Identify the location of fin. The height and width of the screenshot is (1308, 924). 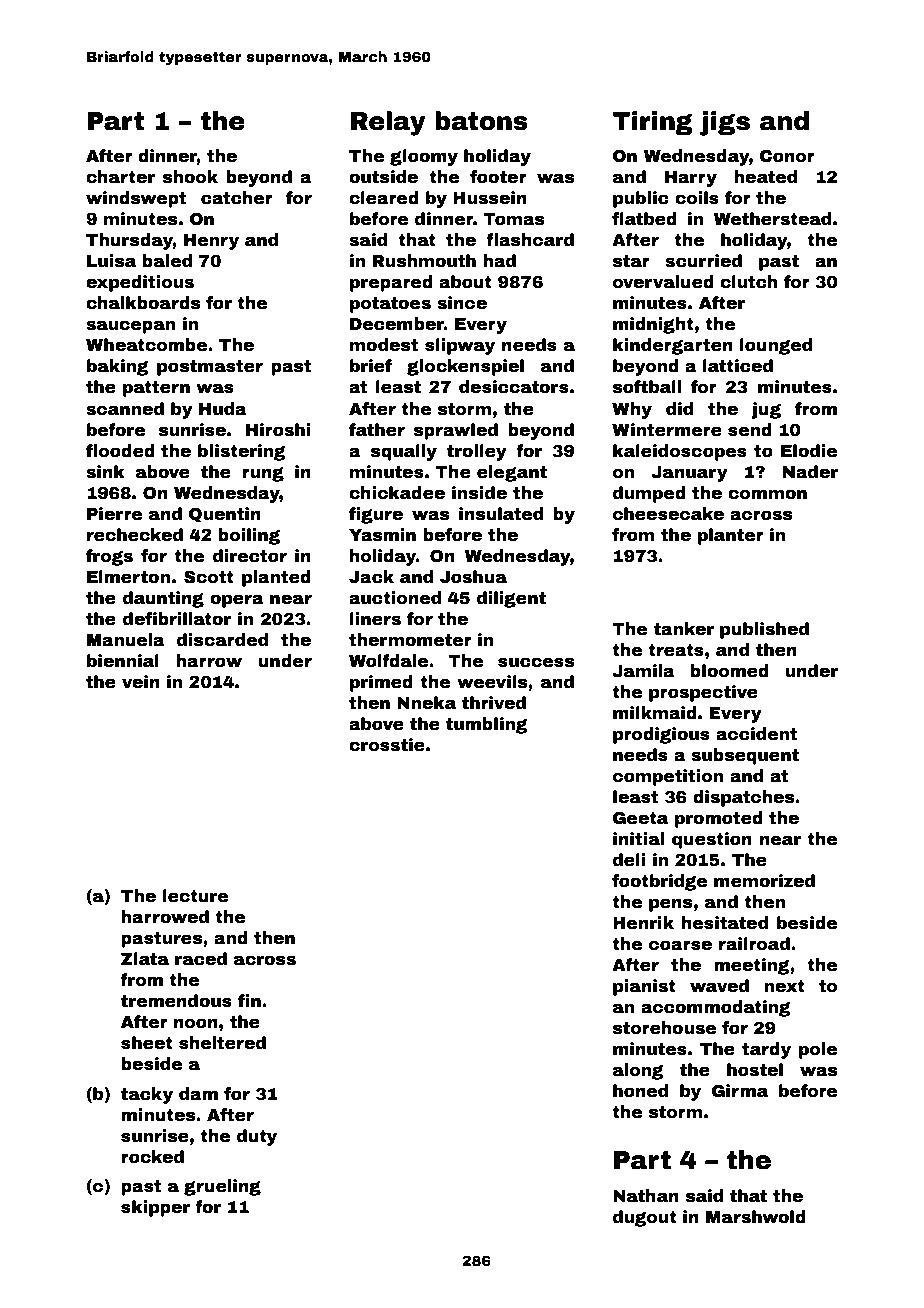
(249, 1000).
